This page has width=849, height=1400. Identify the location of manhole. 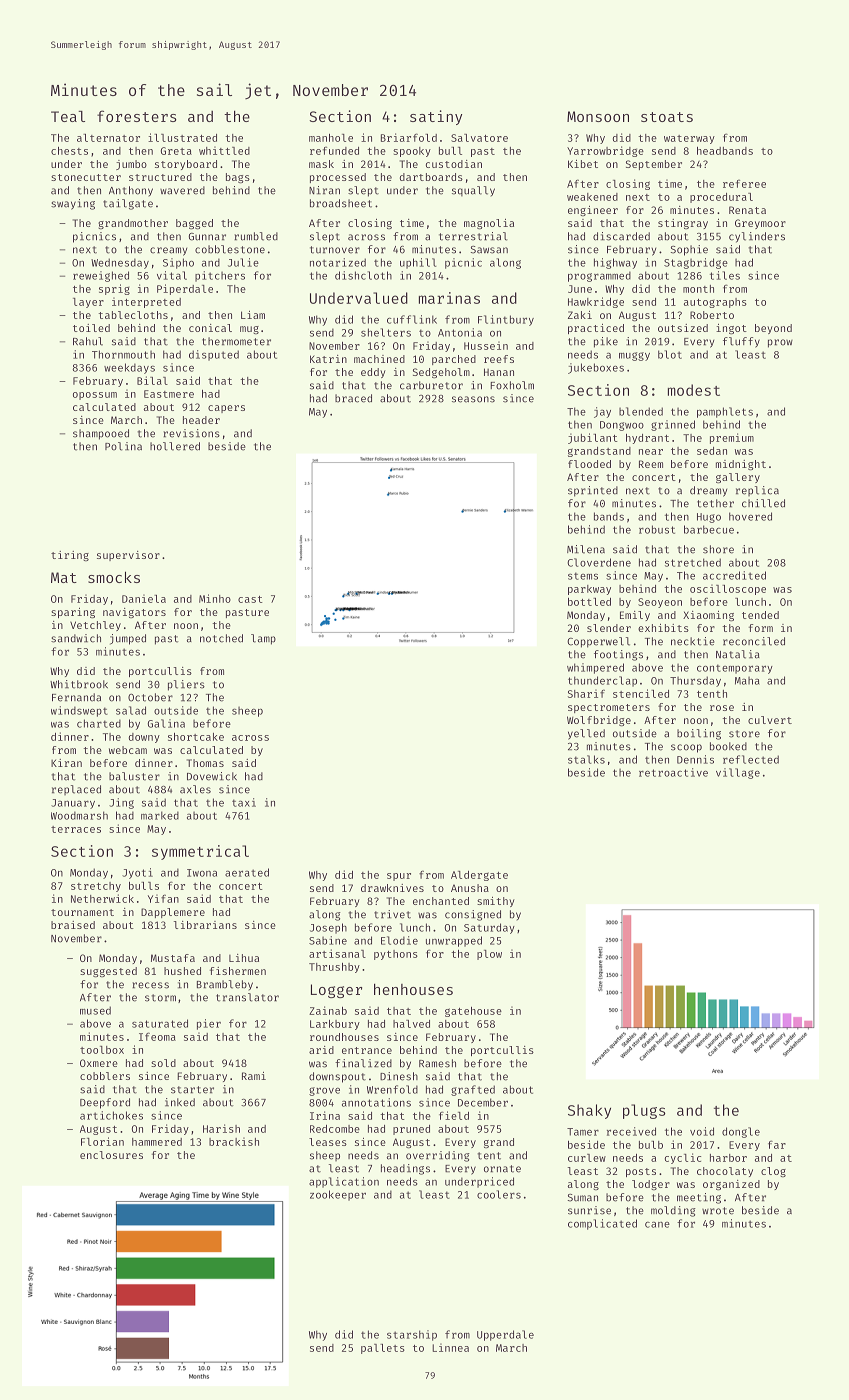
(331, 138).
